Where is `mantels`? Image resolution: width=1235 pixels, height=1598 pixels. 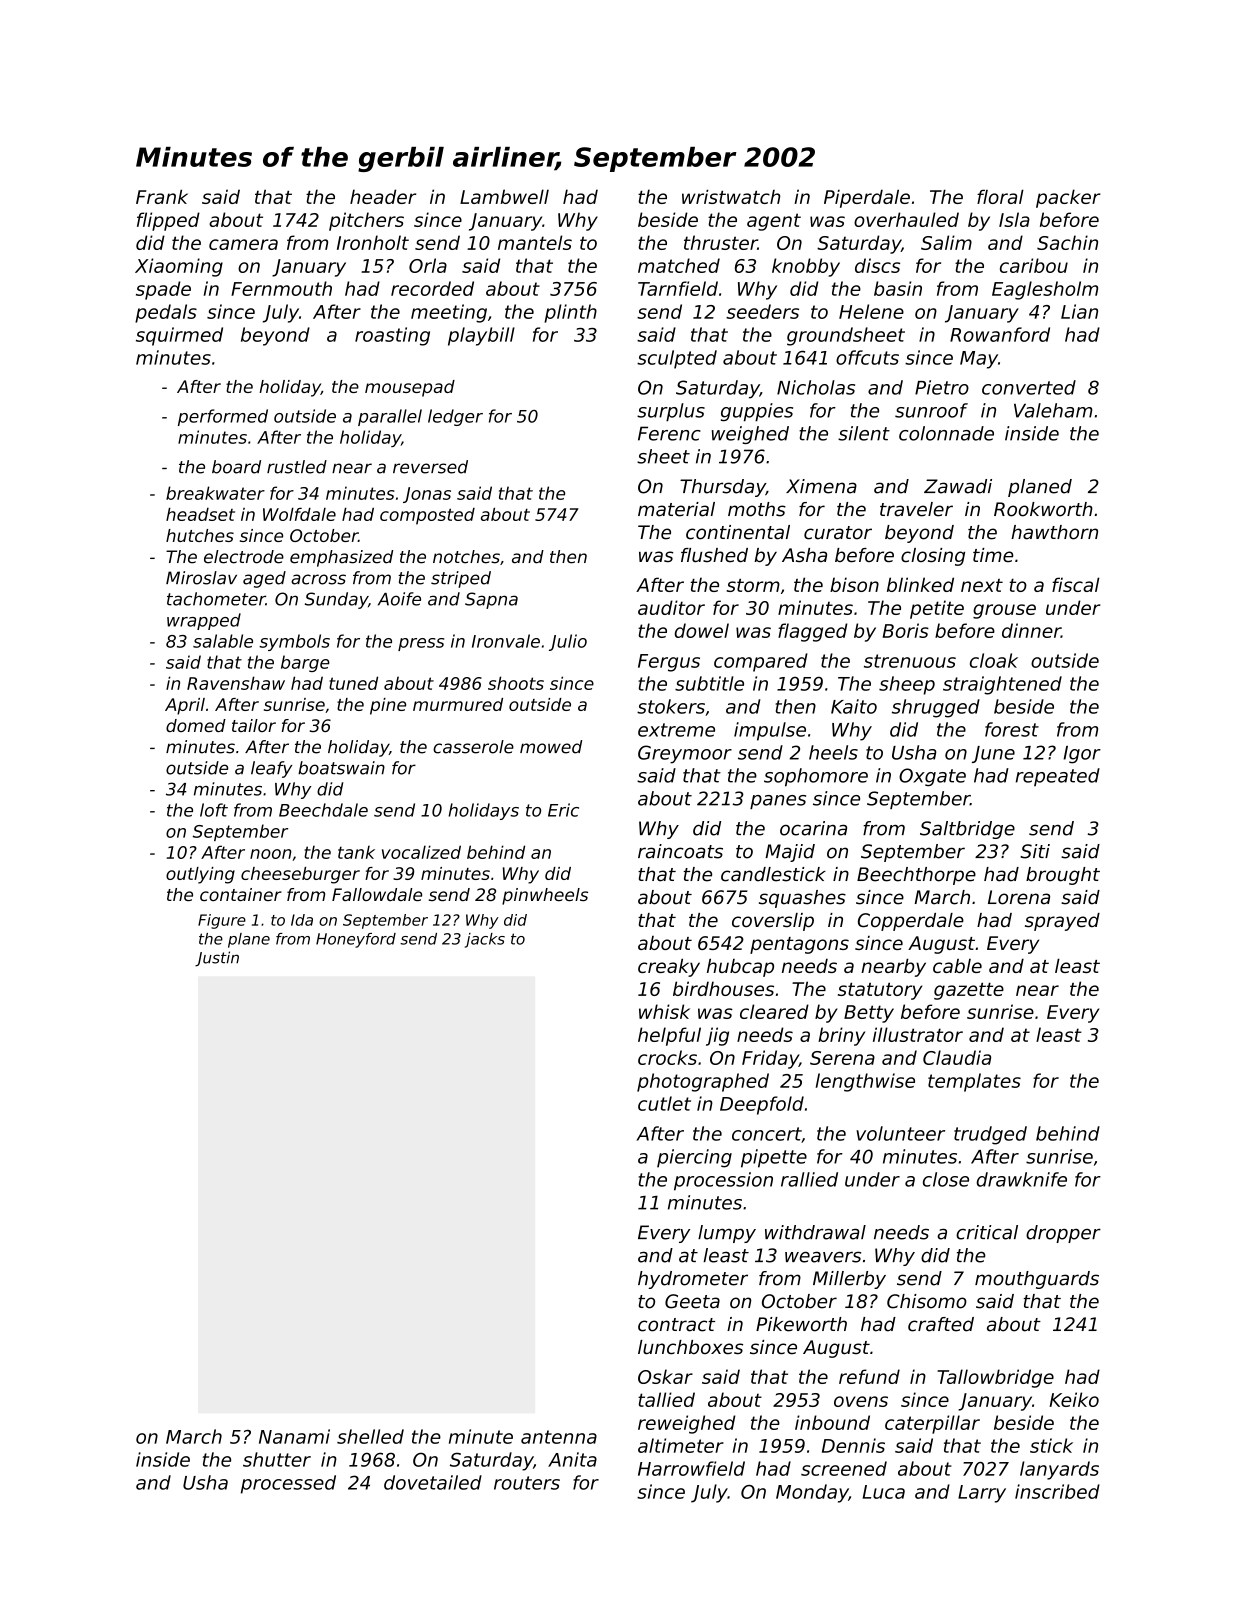
mantels is located at coordinates (535, 242).
